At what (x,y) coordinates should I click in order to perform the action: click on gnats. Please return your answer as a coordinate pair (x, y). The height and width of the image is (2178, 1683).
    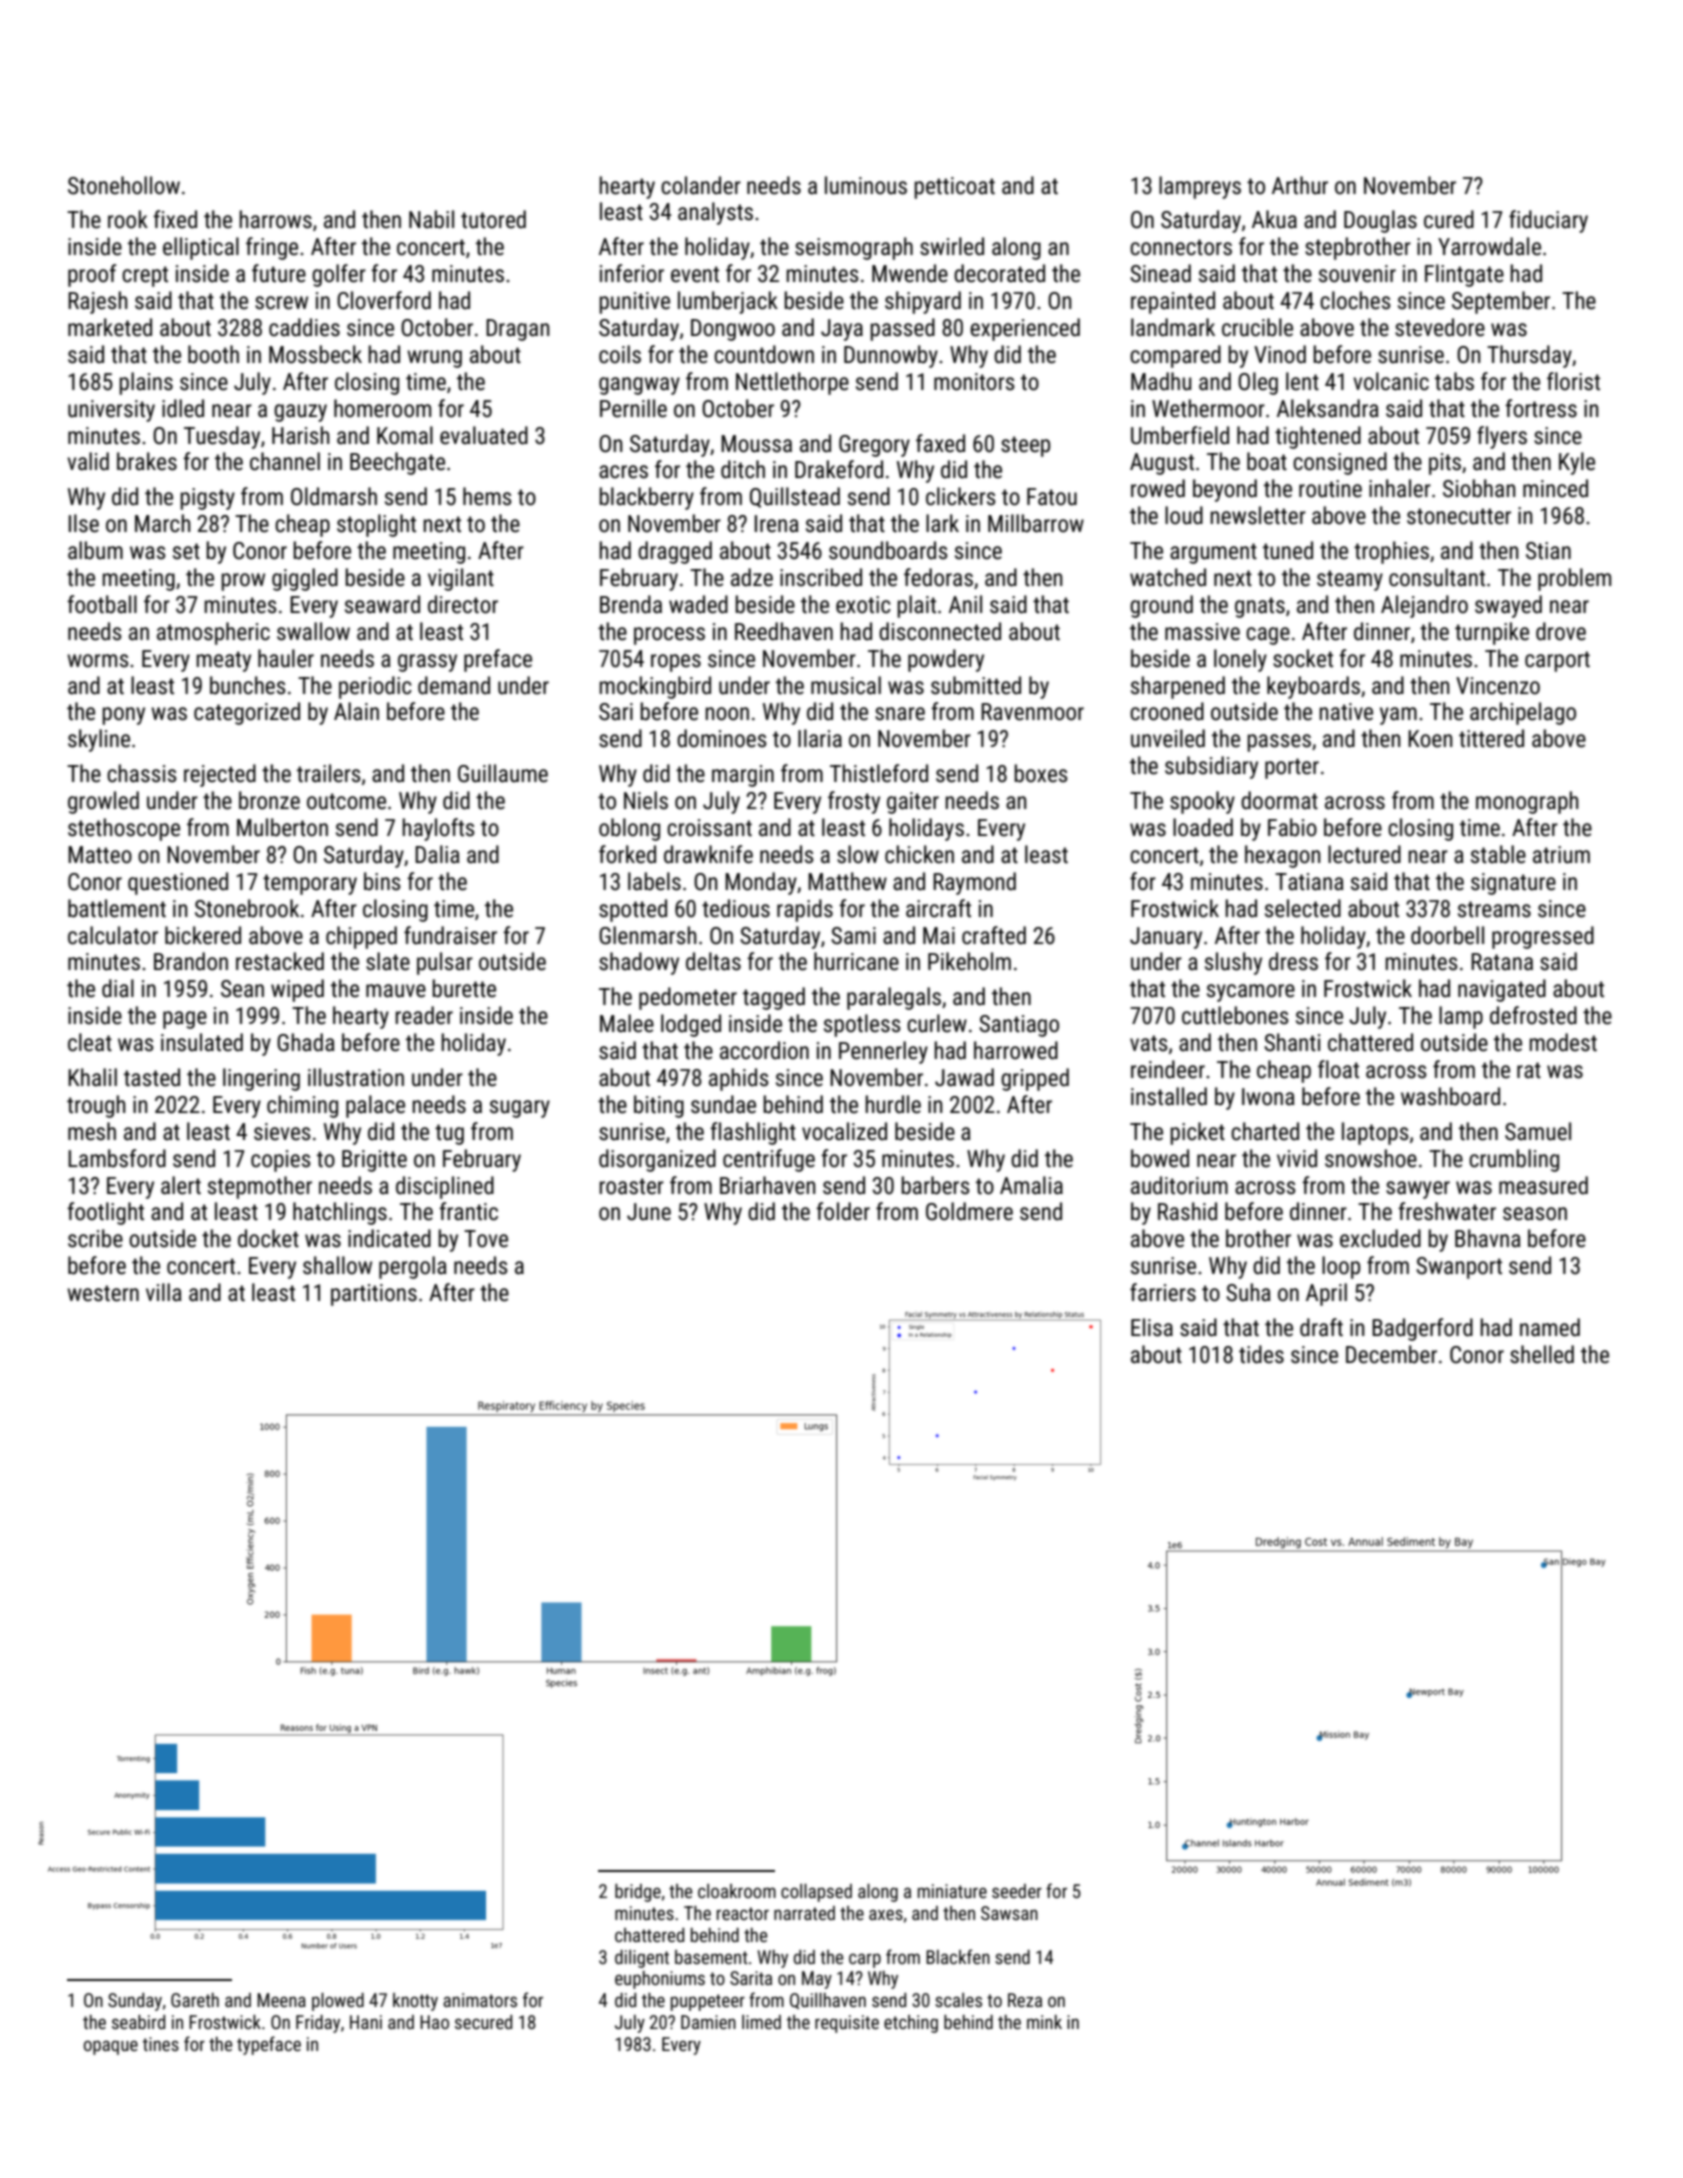
    Looking at the image, I should click on (1260, 607).
